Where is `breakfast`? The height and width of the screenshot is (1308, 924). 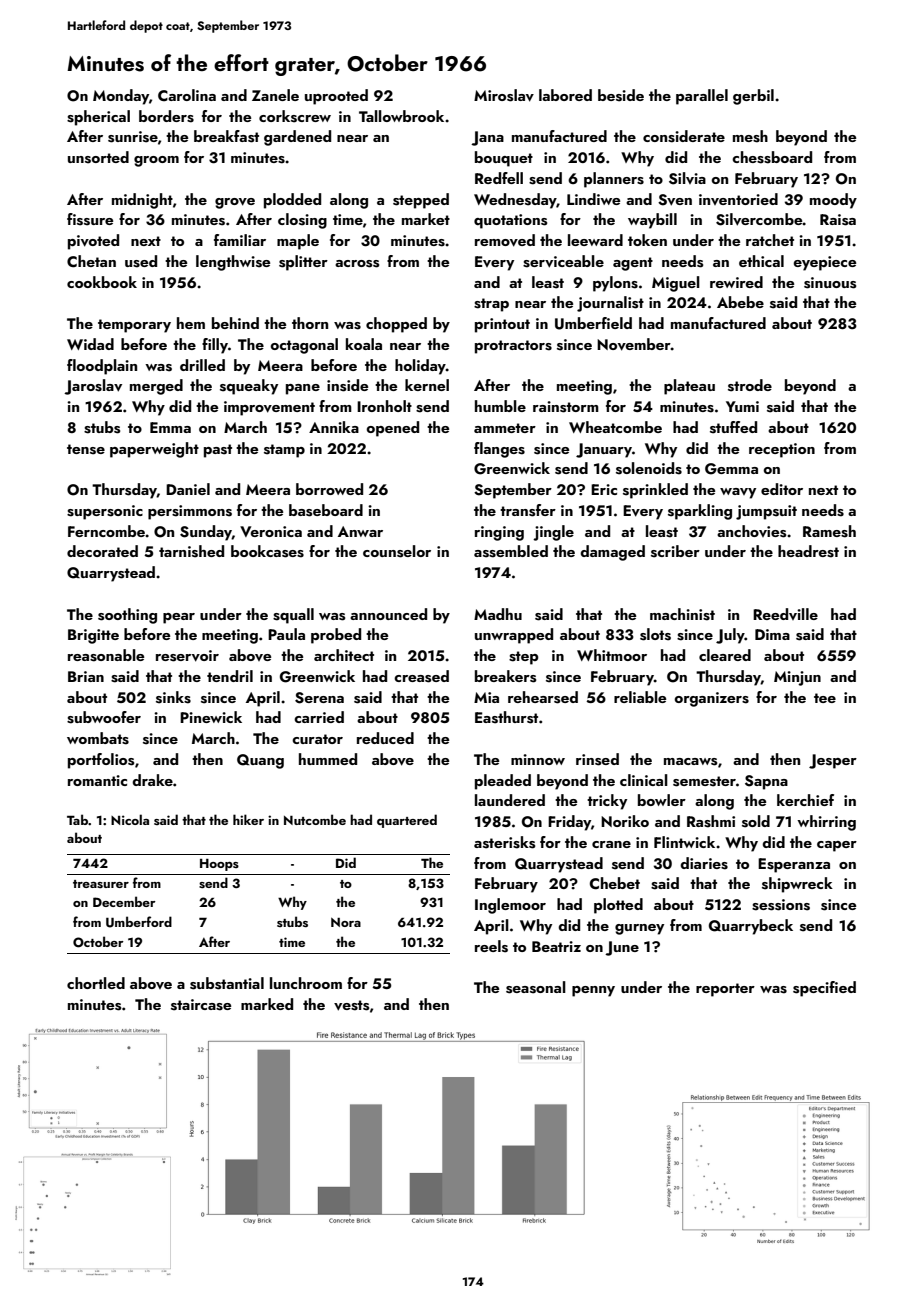 breakfast is located at coordinates (226, 136).
